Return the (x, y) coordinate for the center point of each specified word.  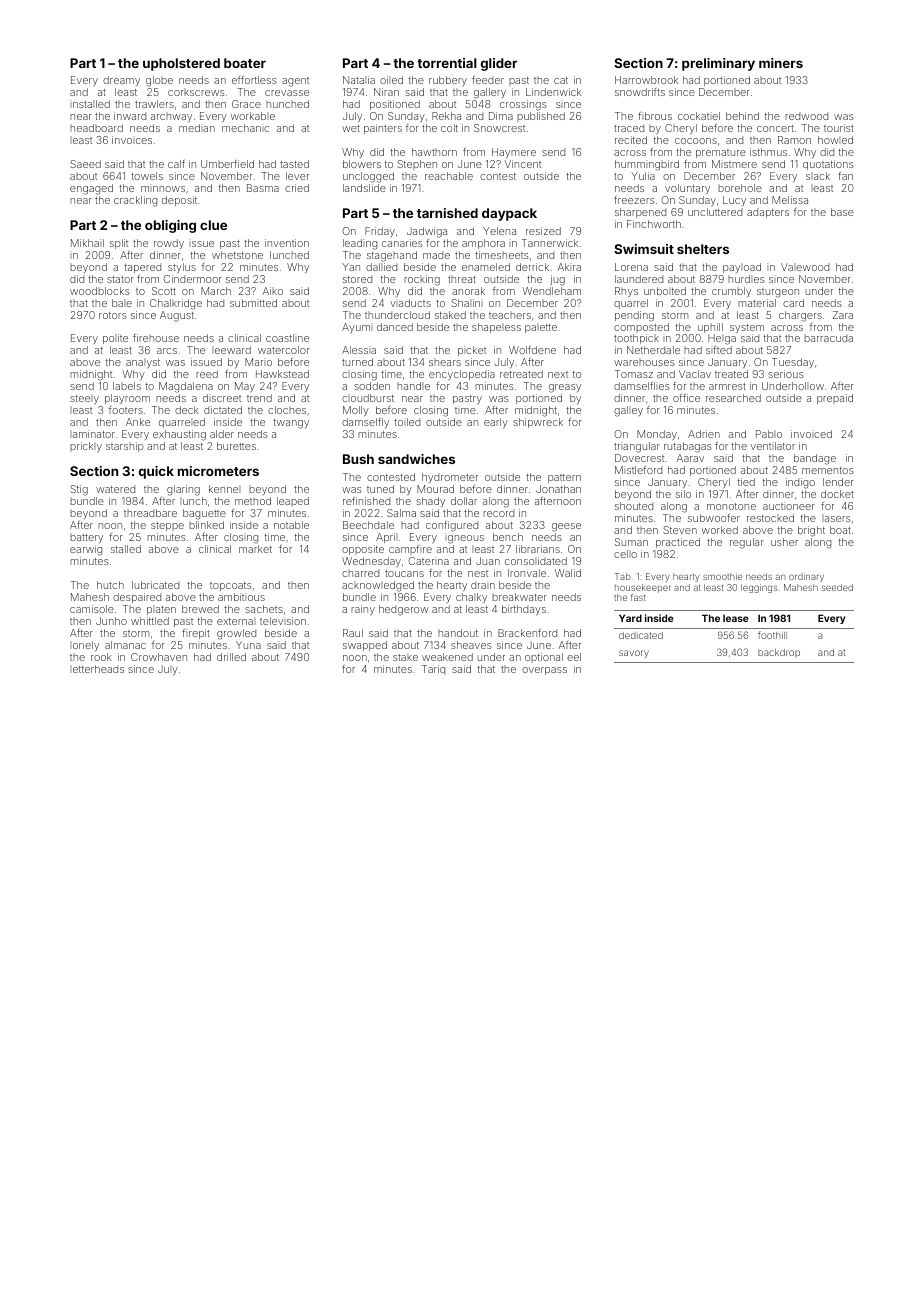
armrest (727, 386)
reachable (449, 176)
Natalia (359, 80)
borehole (740, 188)
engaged (91, 189)
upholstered (181, 64)
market (255, 549)
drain (483, 585)
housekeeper (642, 588)
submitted (253, 303)
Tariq (433, 670)
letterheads (97, 669)
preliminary (718, 64)
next (558, 374)
